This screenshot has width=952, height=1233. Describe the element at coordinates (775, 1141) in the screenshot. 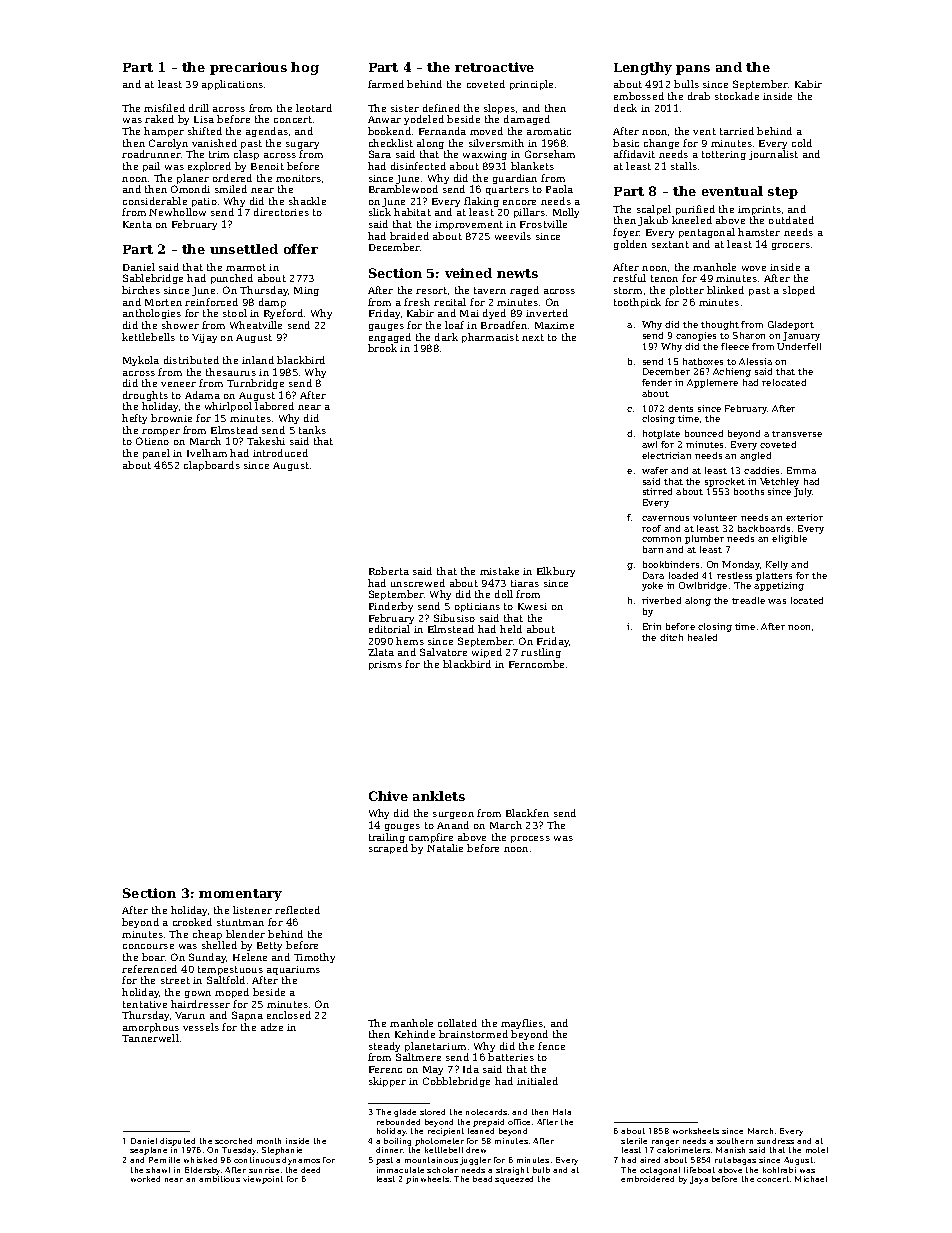

I see `sundress` at that location.
